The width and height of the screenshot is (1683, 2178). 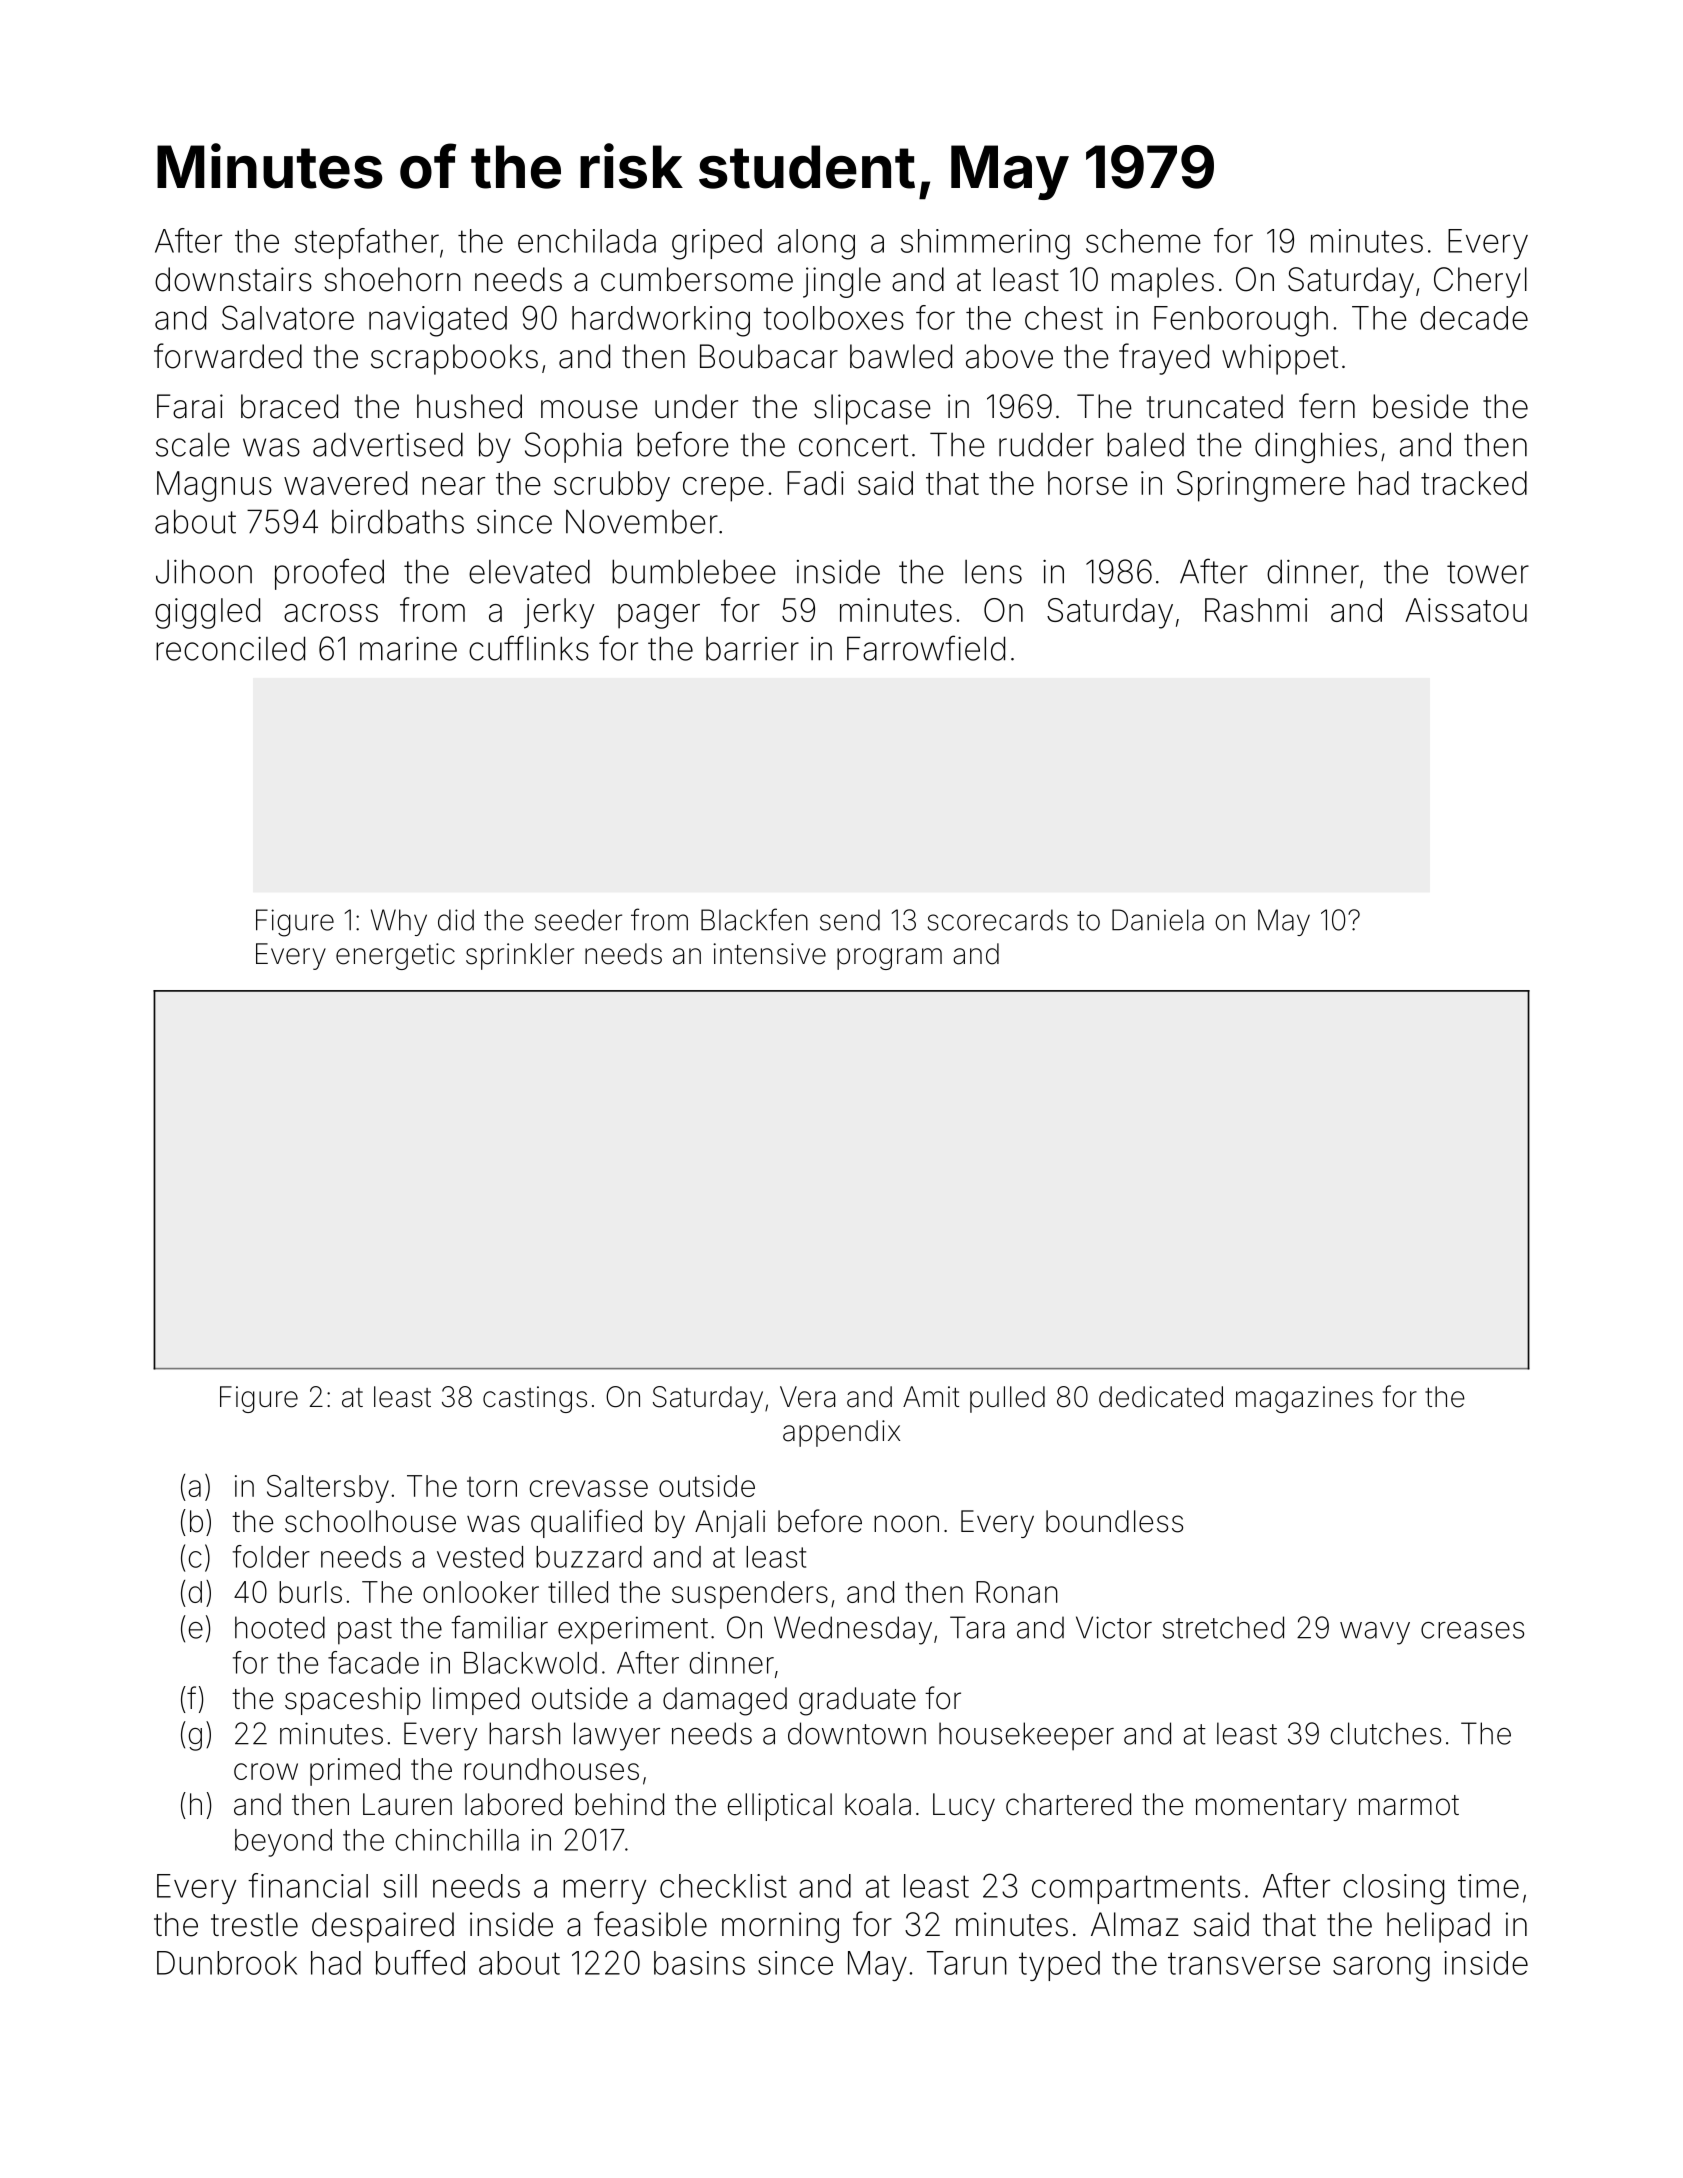 I want to click on Vera, so click(x=807, y=1397).
